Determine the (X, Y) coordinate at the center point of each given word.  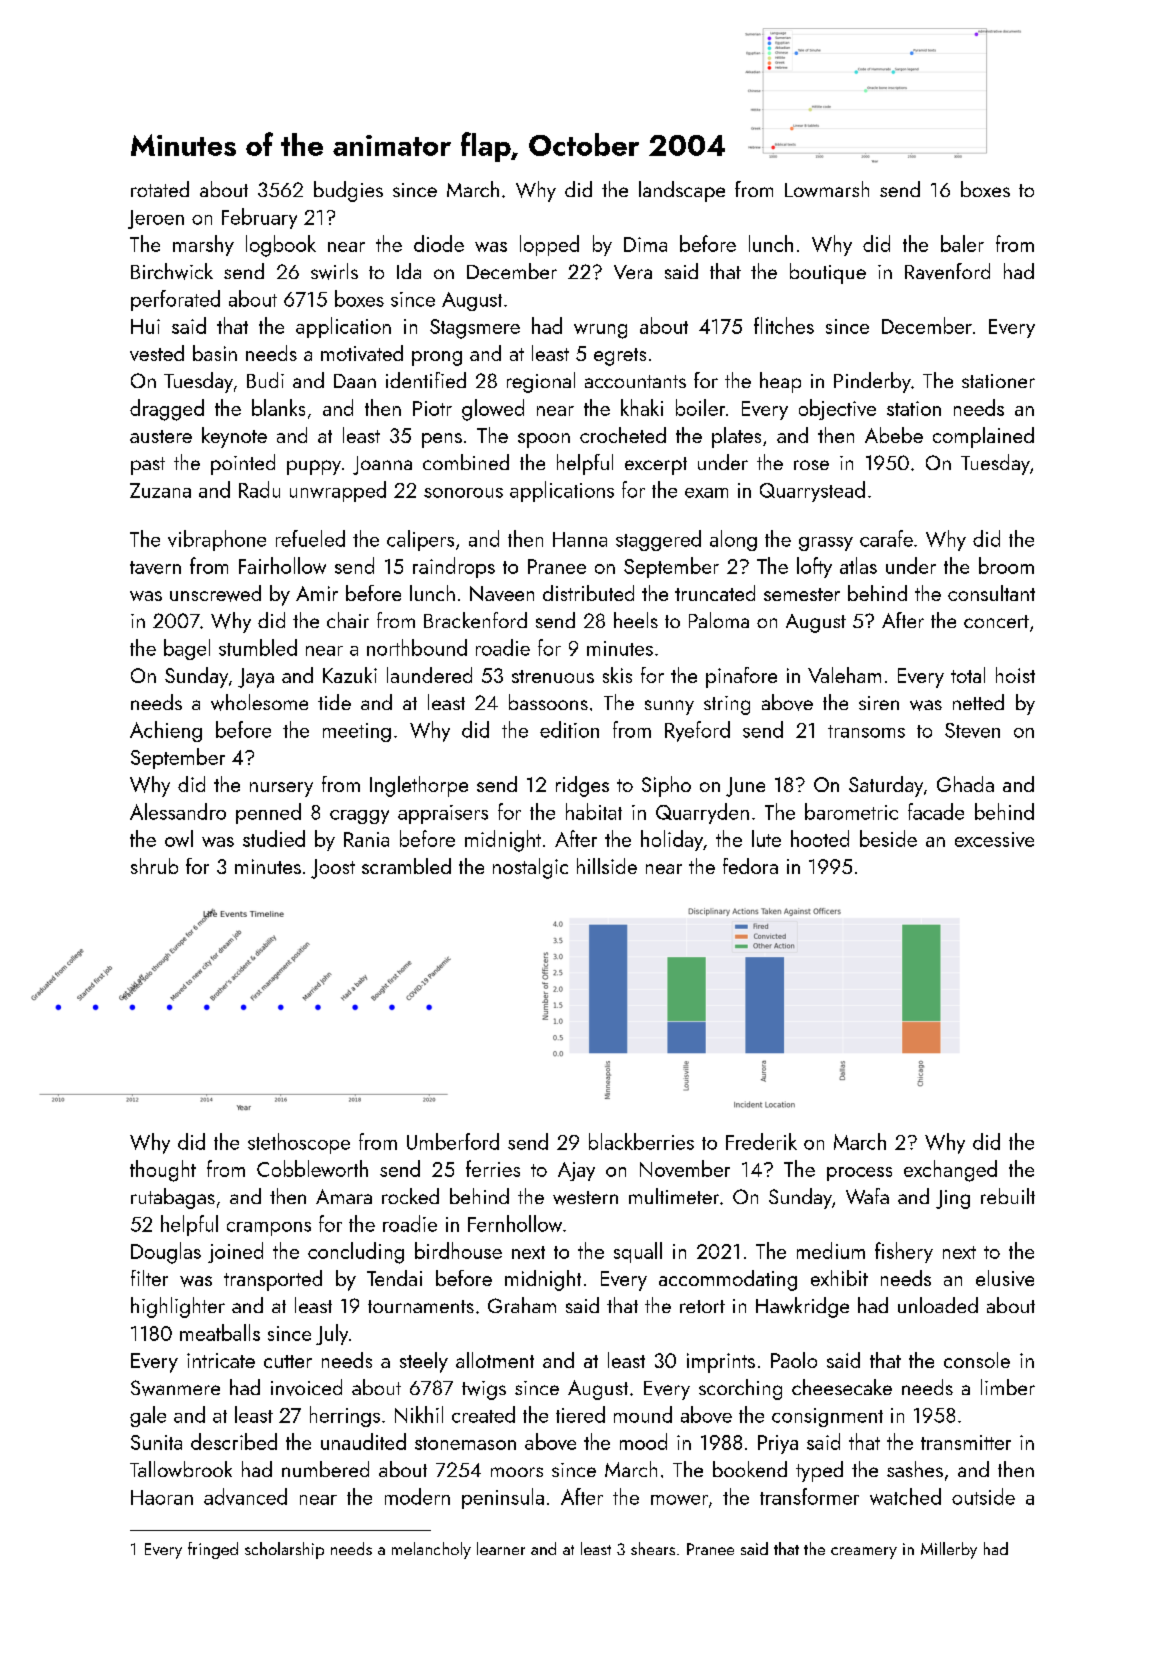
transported (273, 1280)
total (968, 675)
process (859, 1174)
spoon (544, 440)
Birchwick (172, 271)
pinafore (741, 677)
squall (638, 1252)
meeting (357, 732)
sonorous (463, 493)
